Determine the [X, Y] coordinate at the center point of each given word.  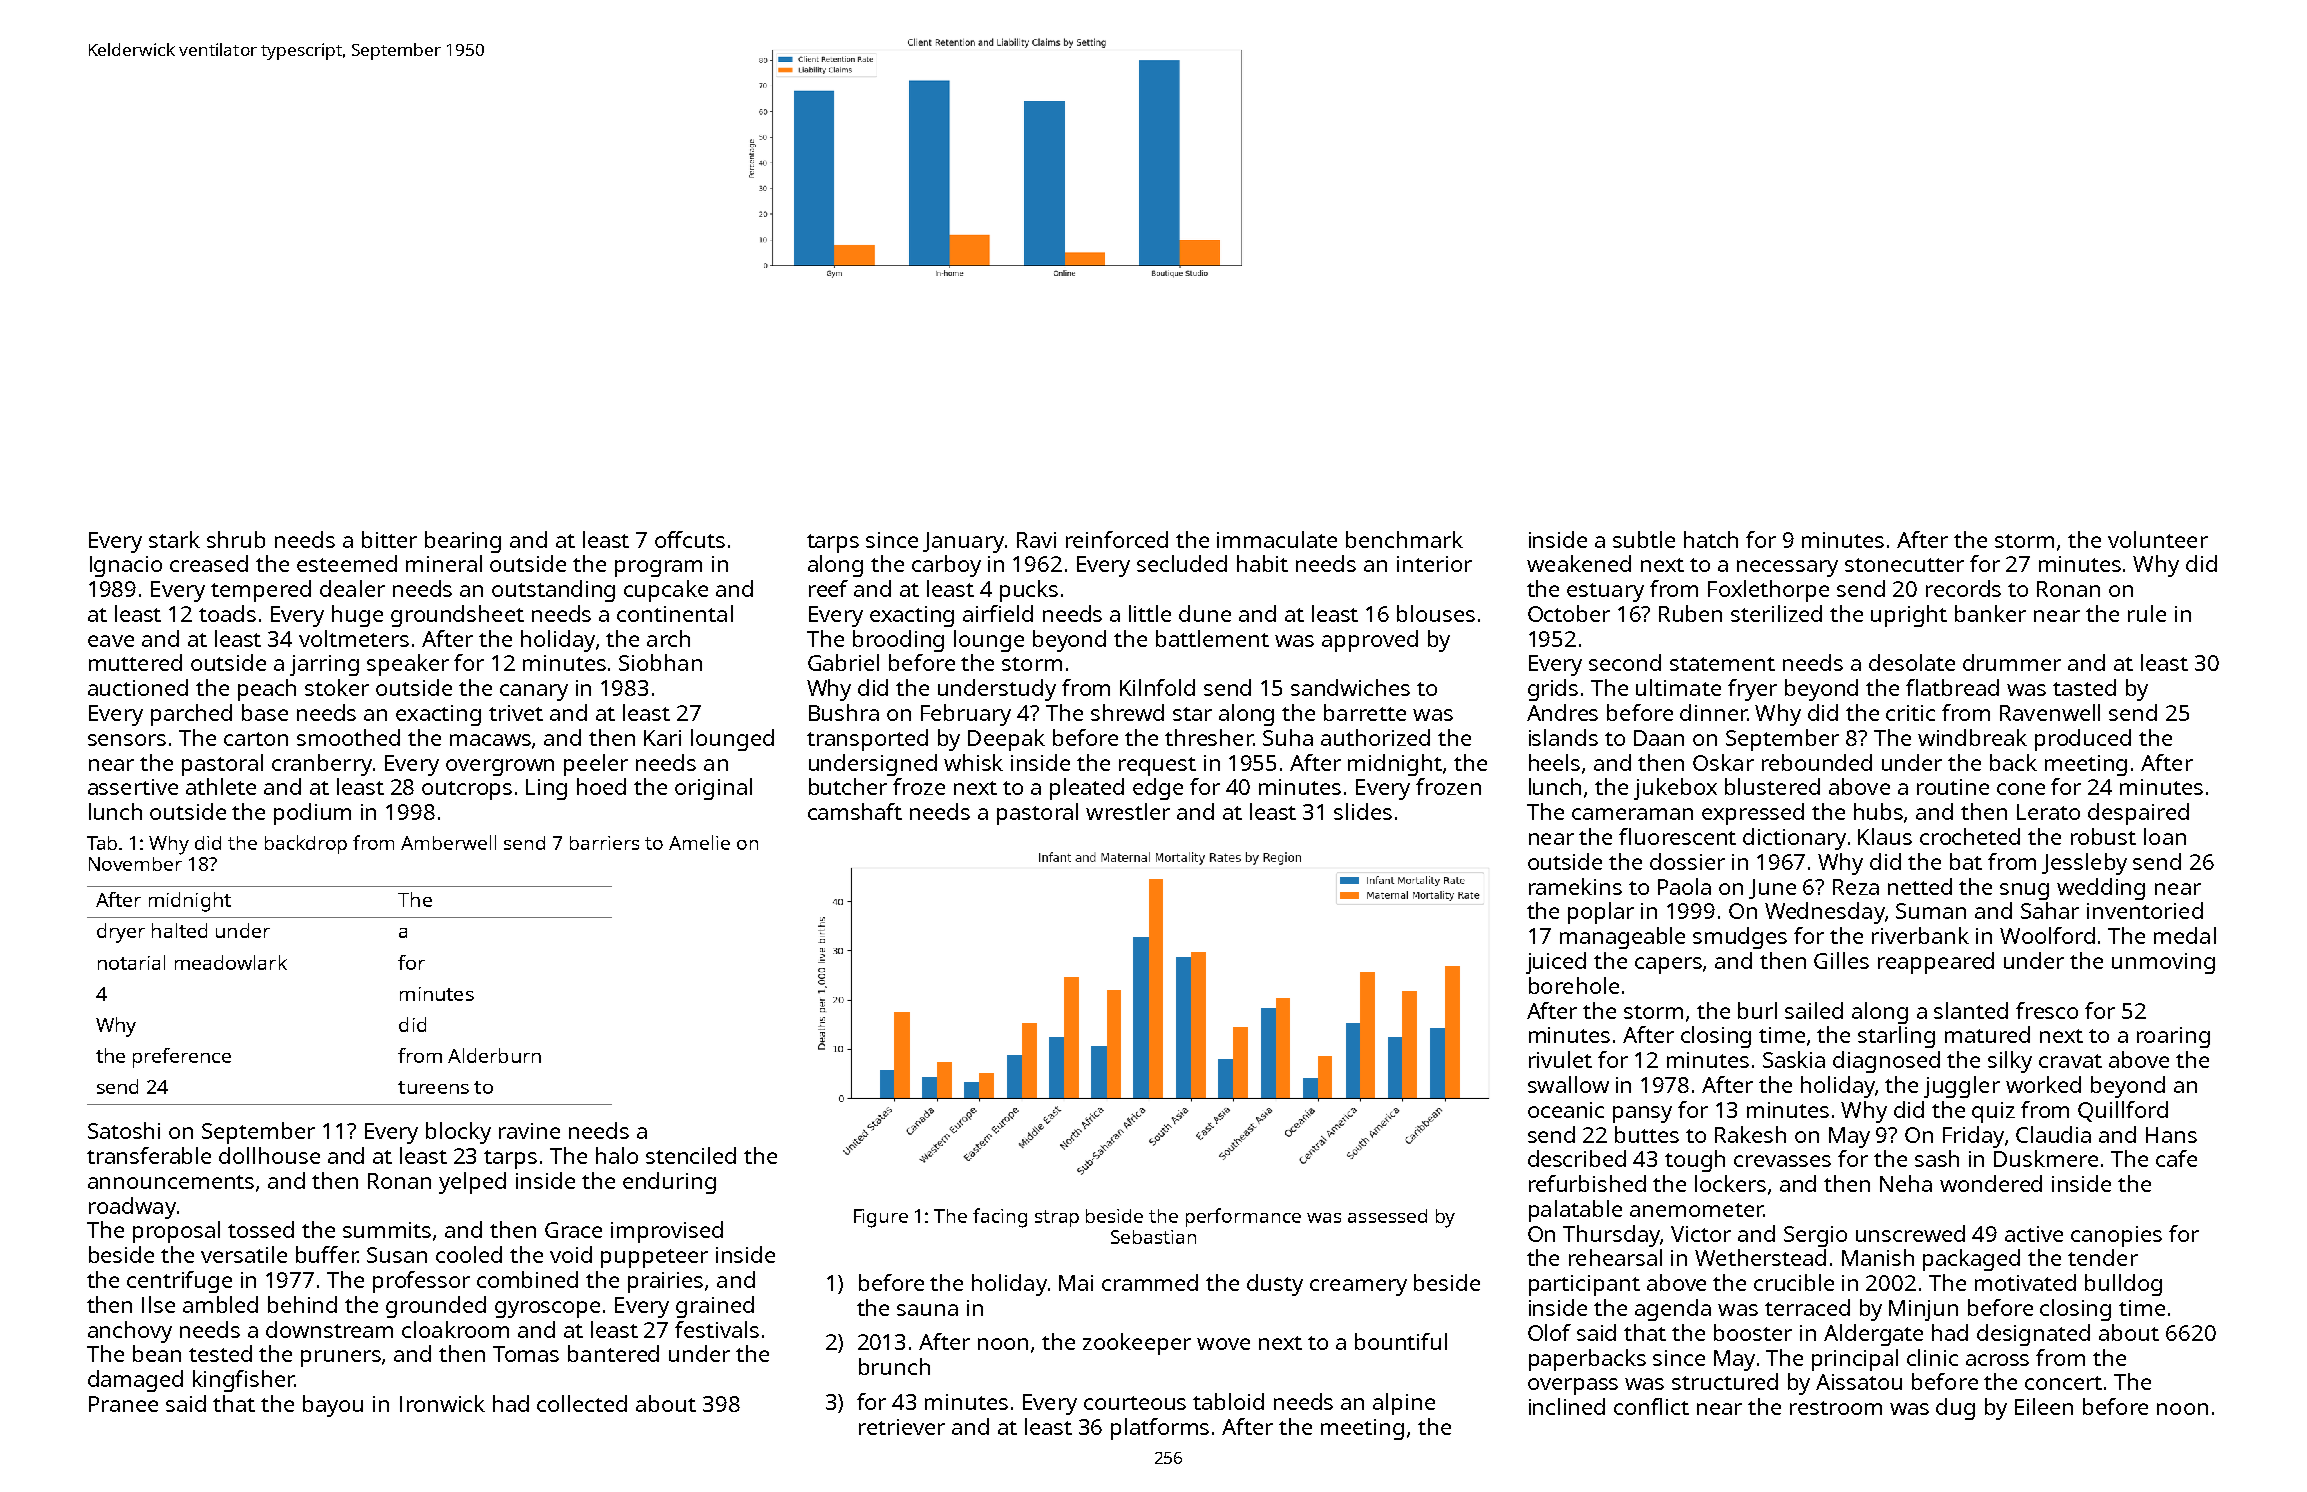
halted [179, 930]
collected [582, 1403]
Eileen [2044, 1406]
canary [534, 692]
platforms [1160, 1429]
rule [2147, 613]
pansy [1642, 1114]
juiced [1556, 963]
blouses [1436, 613]
